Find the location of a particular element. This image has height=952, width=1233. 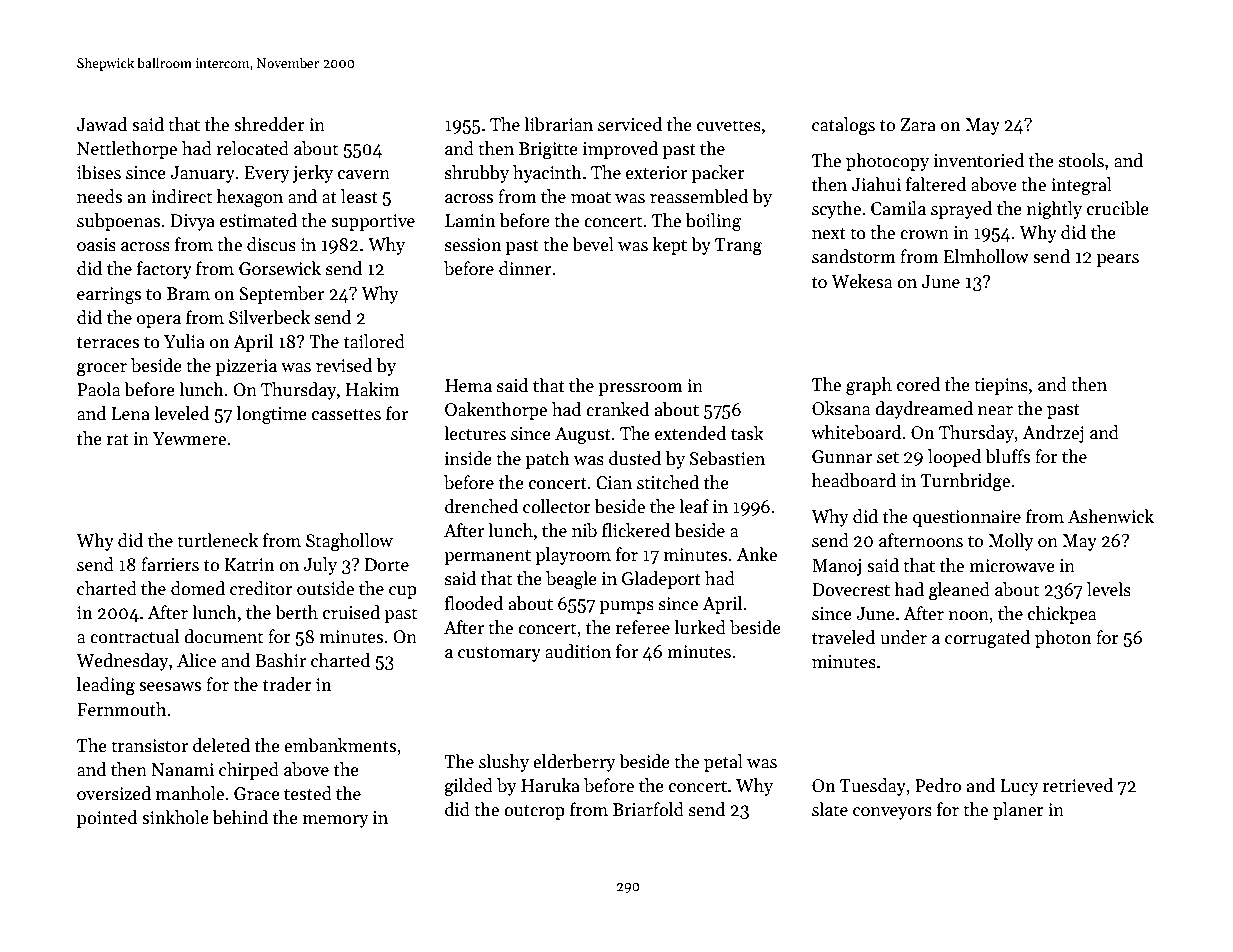

Paola is located at coordinates (98, 389).
